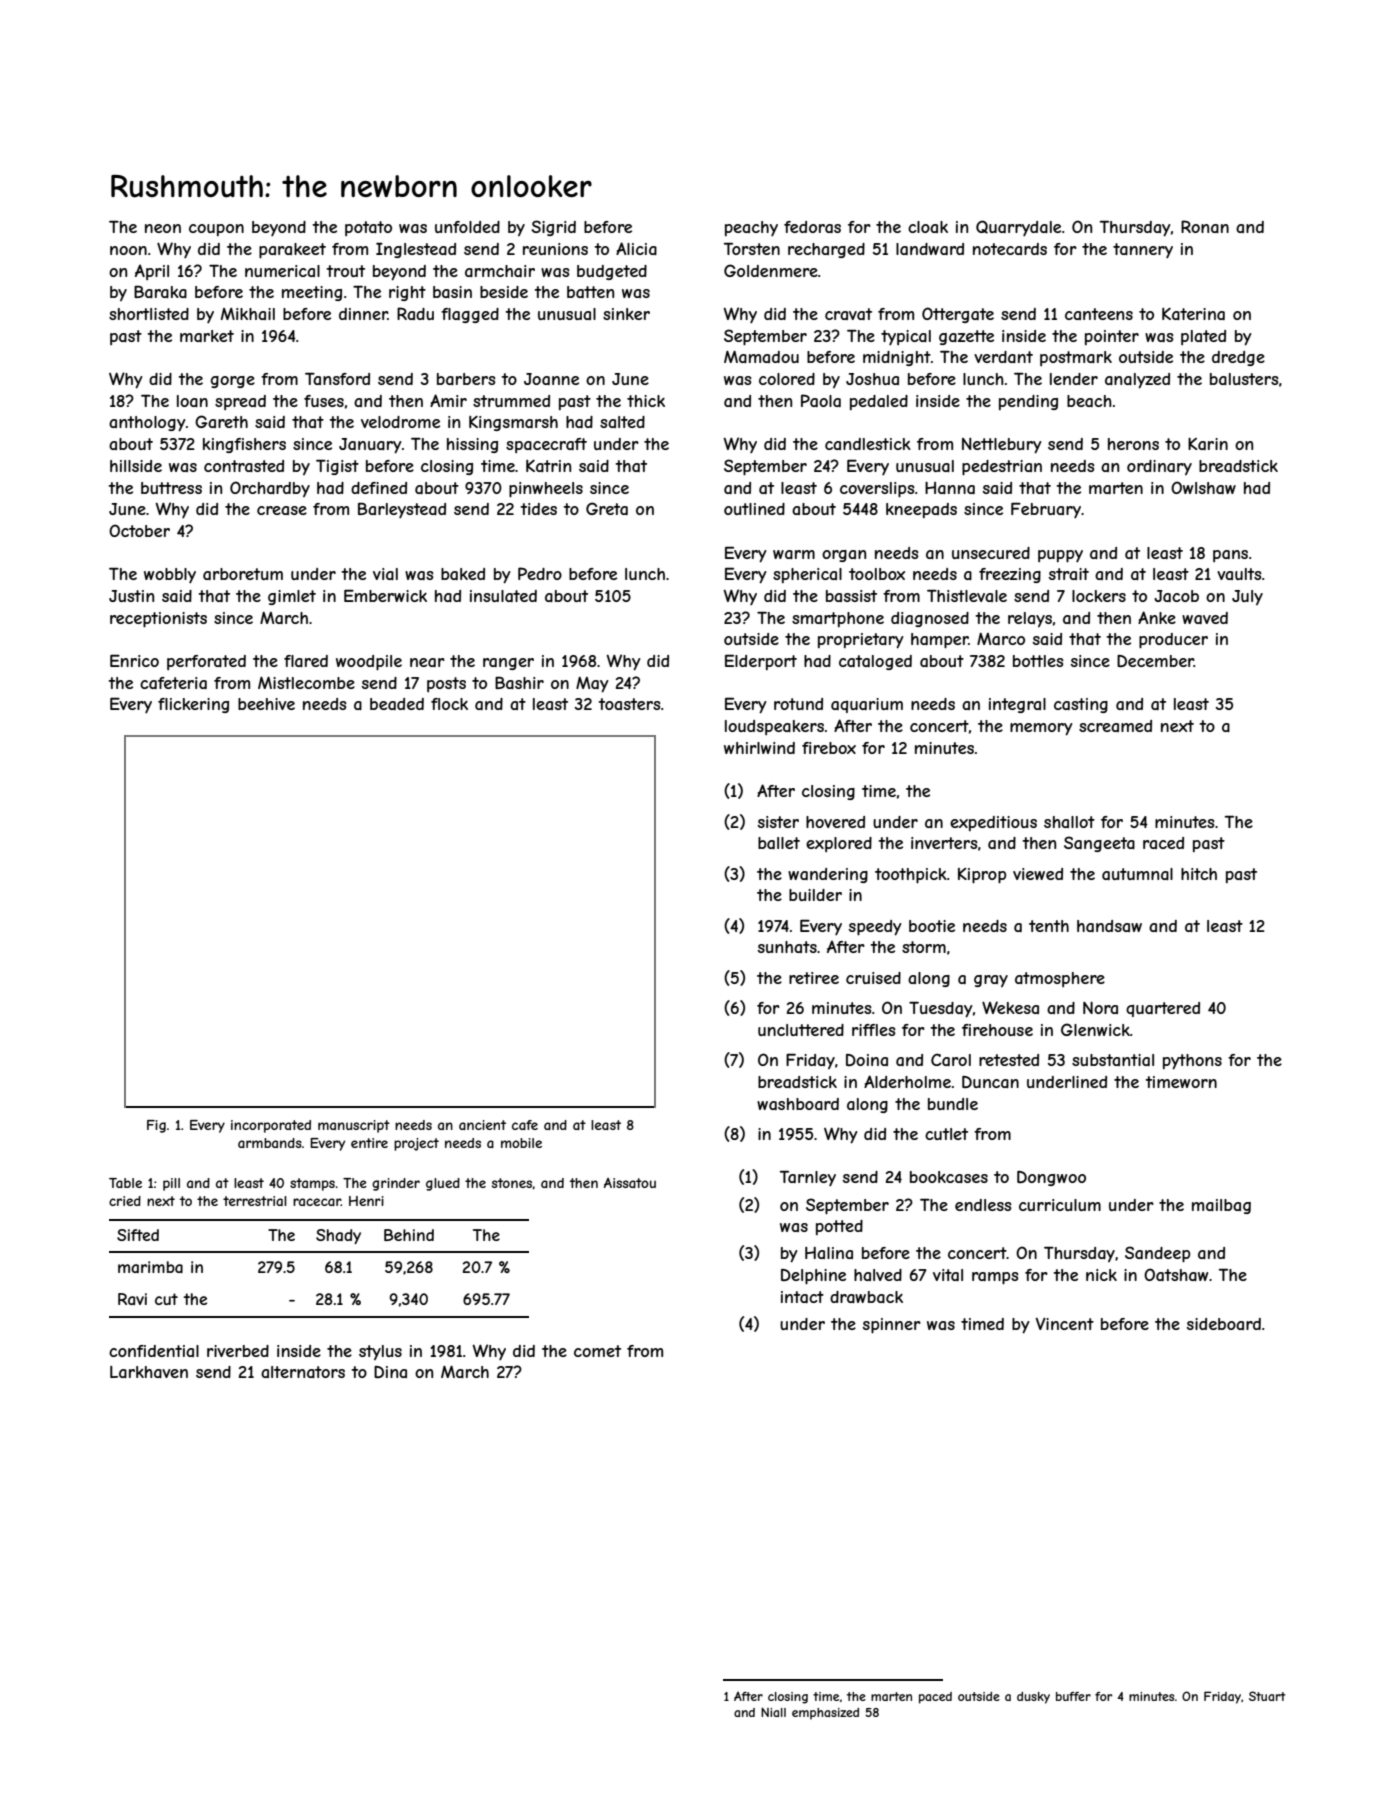 This screenshot has width=1395, height=1805. Describe the element at coordinates (546, 445) in the screenshot. I see `spacecraft` at that location.
